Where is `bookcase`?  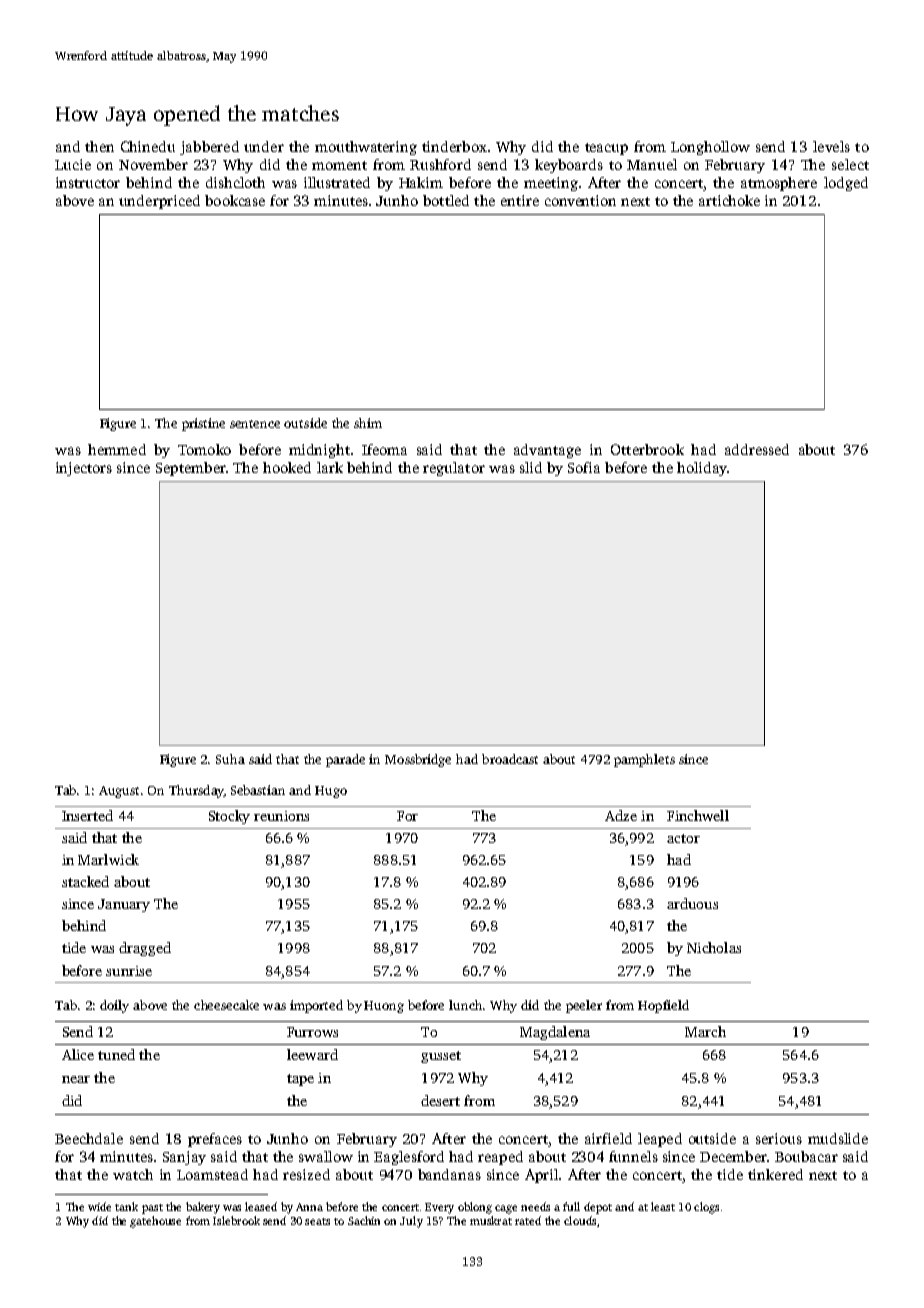 bookcase is located at coordinates (235, 200).
